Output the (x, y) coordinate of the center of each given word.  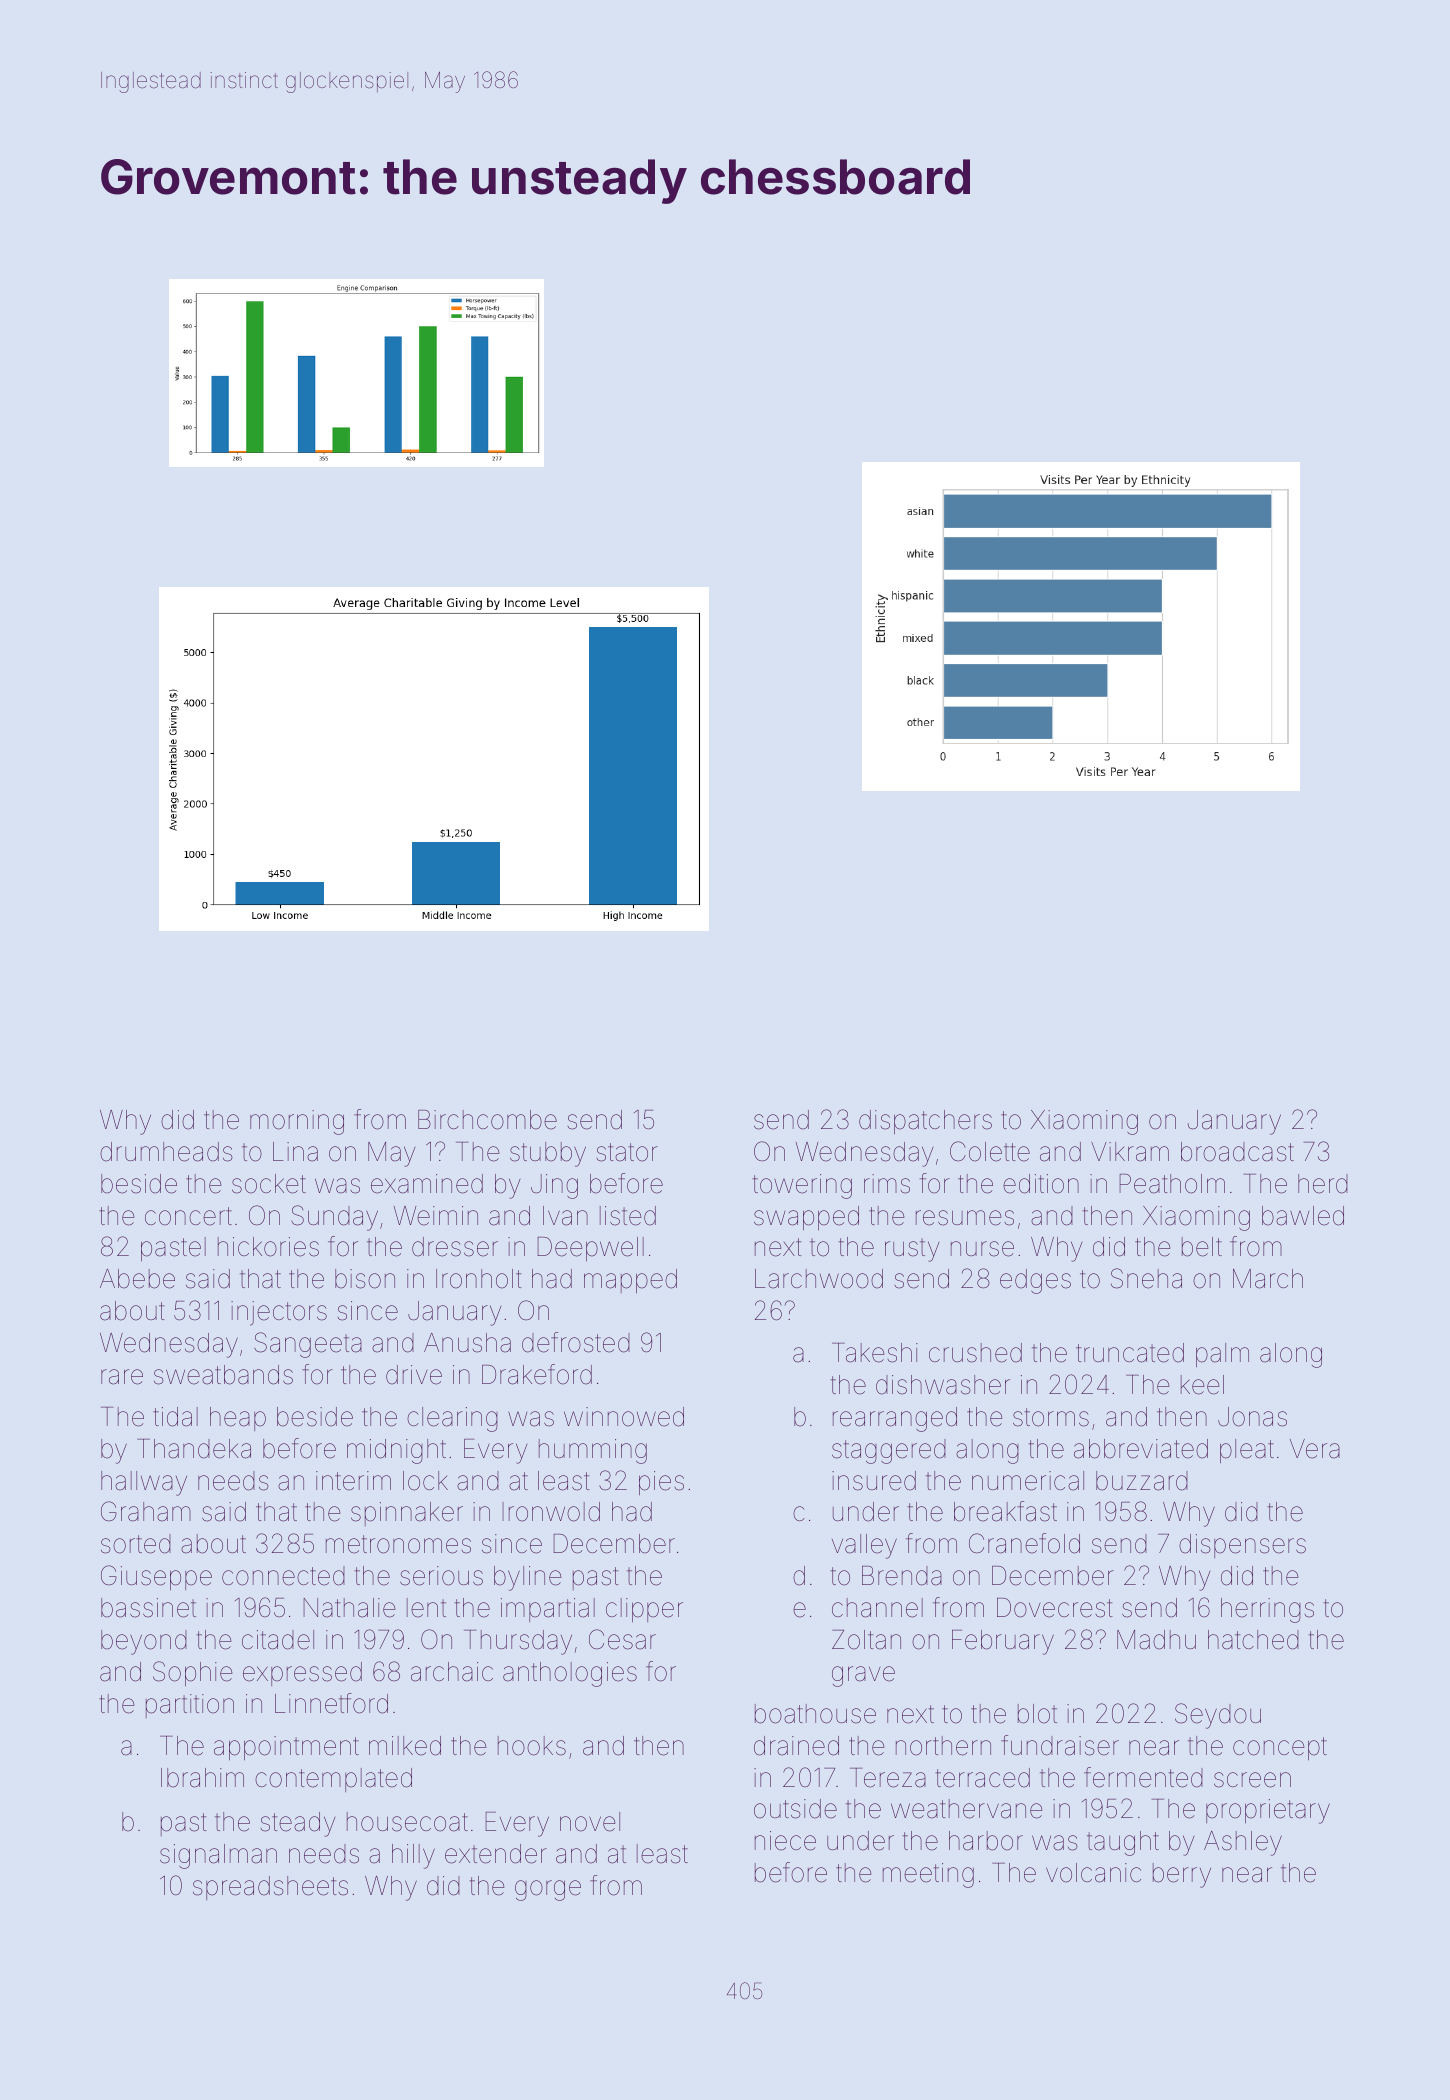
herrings (1267, 1610)
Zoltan (866, 1640)
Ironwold (551, 1512)
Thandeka (194, 1449)
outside (795, 1809)
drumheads (166, 1152)
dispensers (1242, 1546)
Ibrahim (202, 1778)
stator (627, 1152)
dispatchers (925, 1122)
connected (283, 1576)
